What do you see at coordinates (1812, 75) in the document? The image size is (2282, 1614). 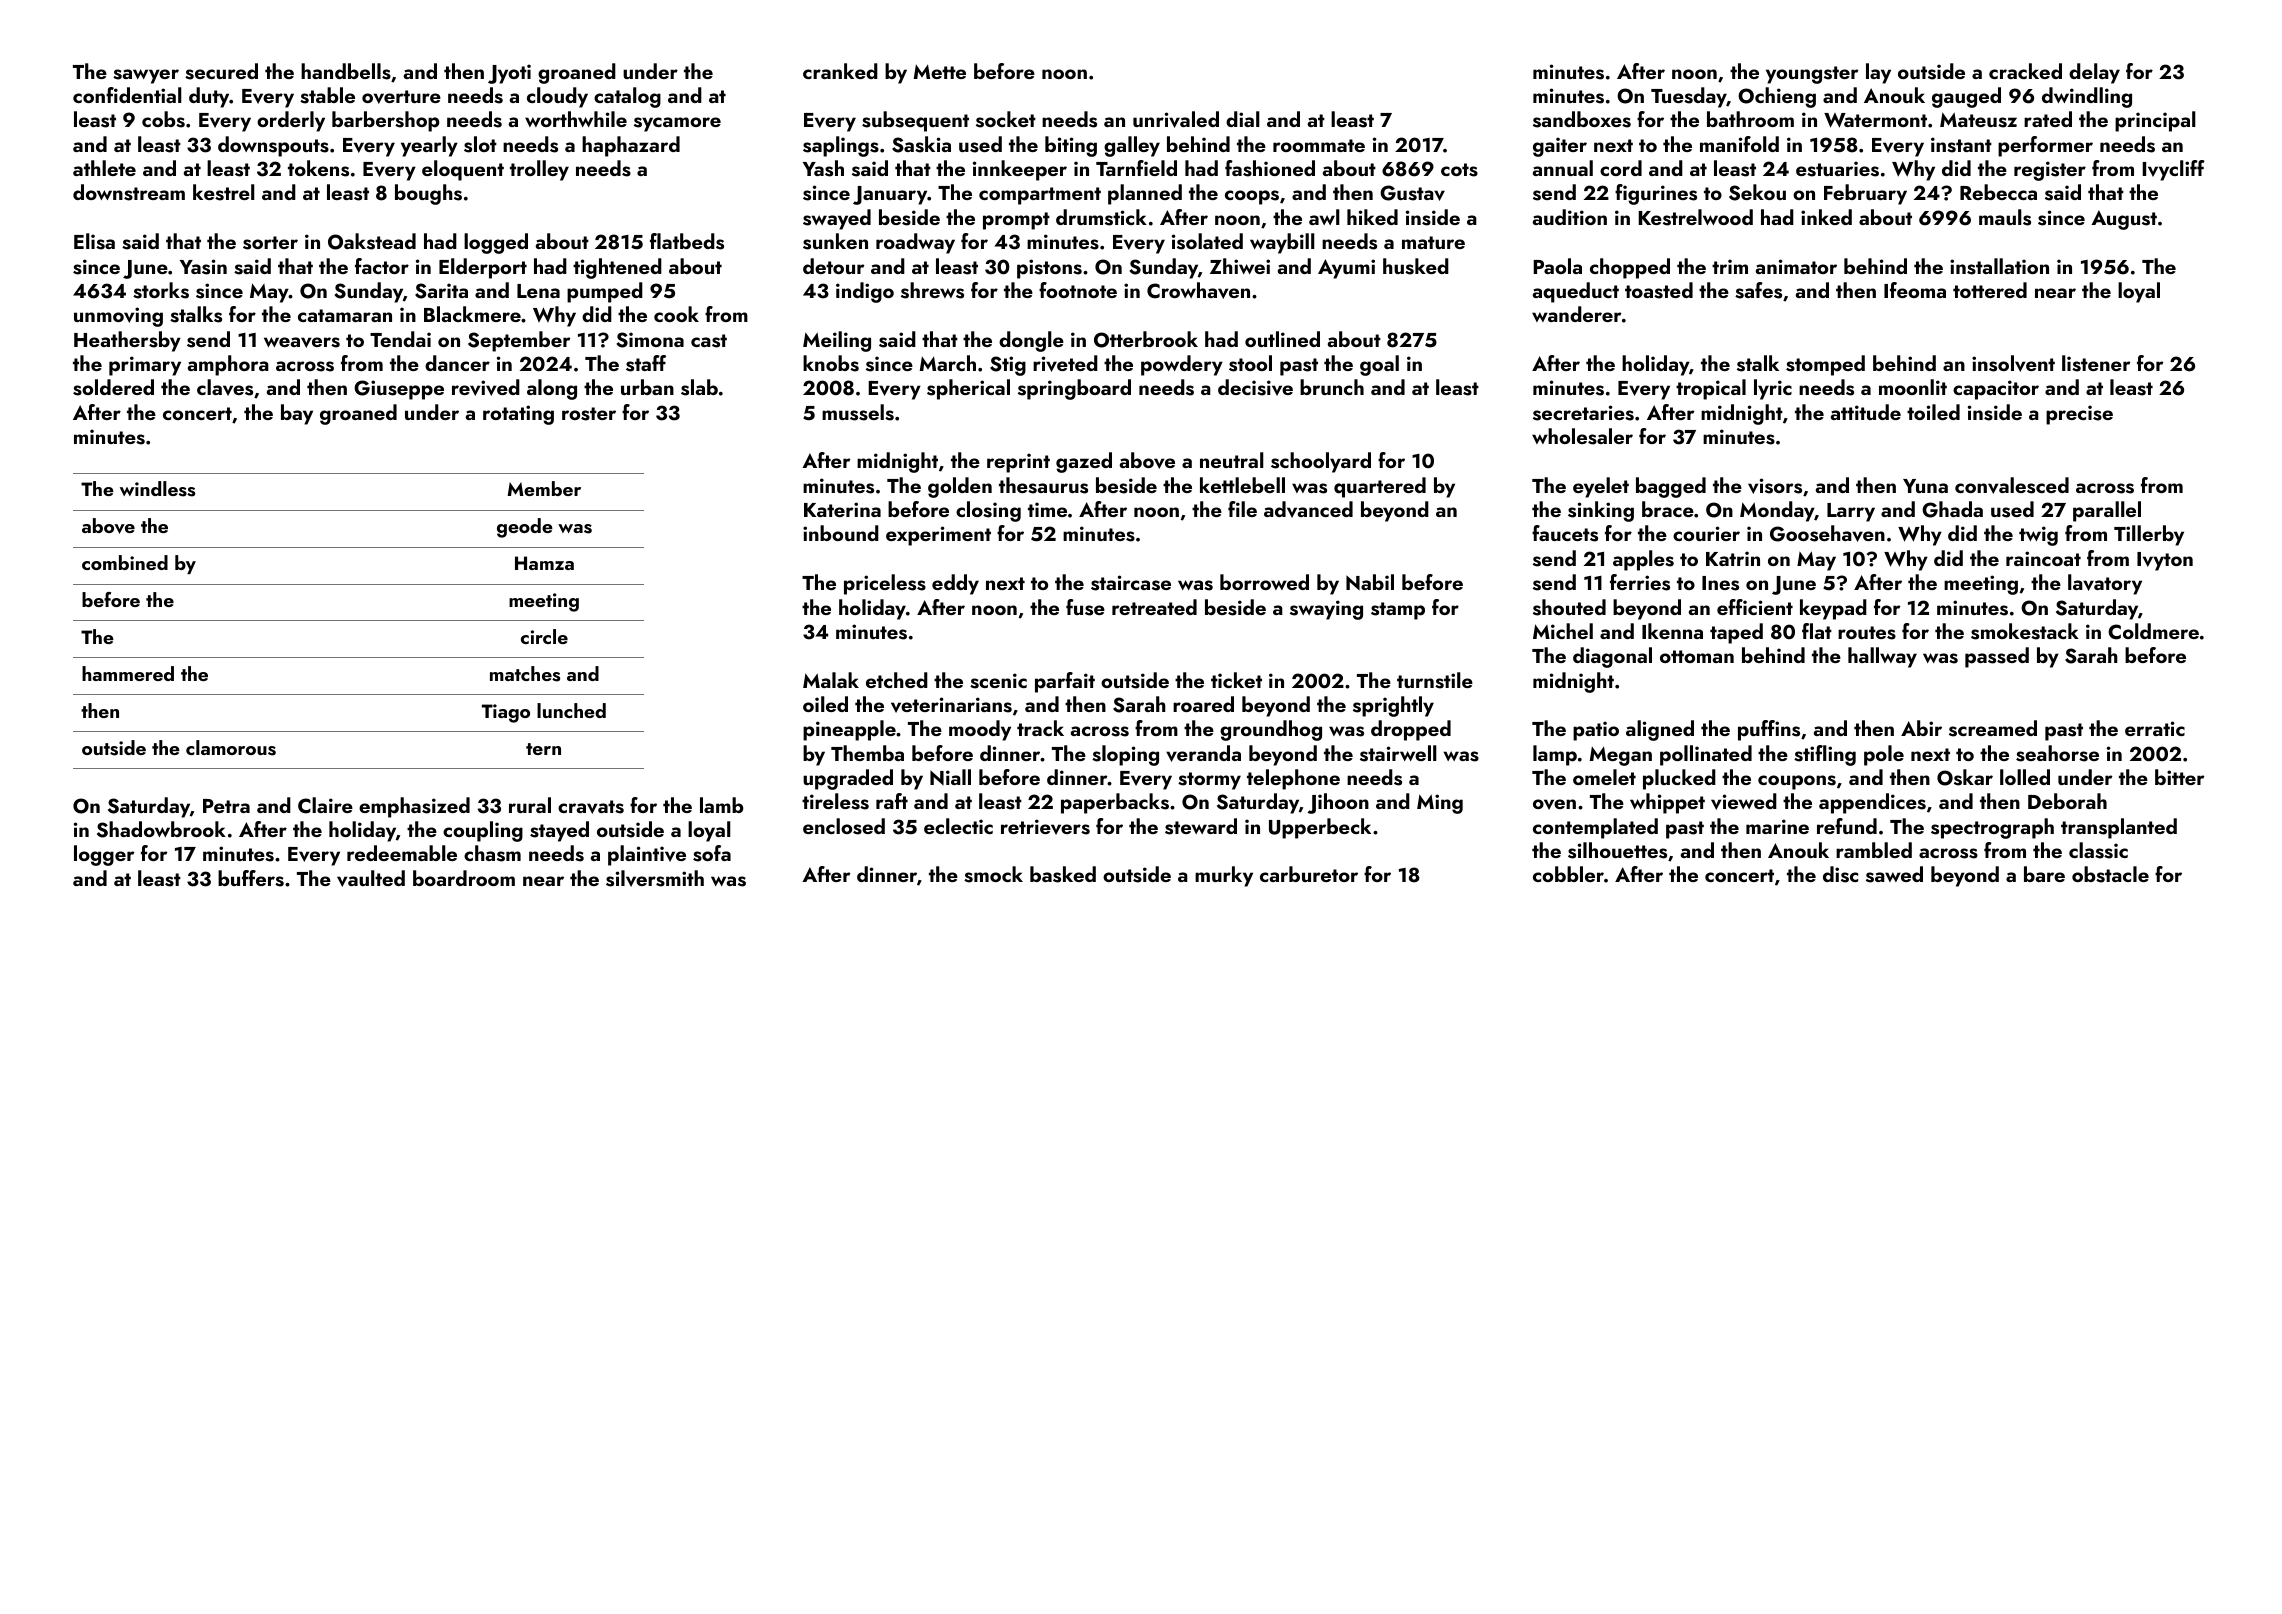 I see `youngster` at bounding box center [1812, 75].
